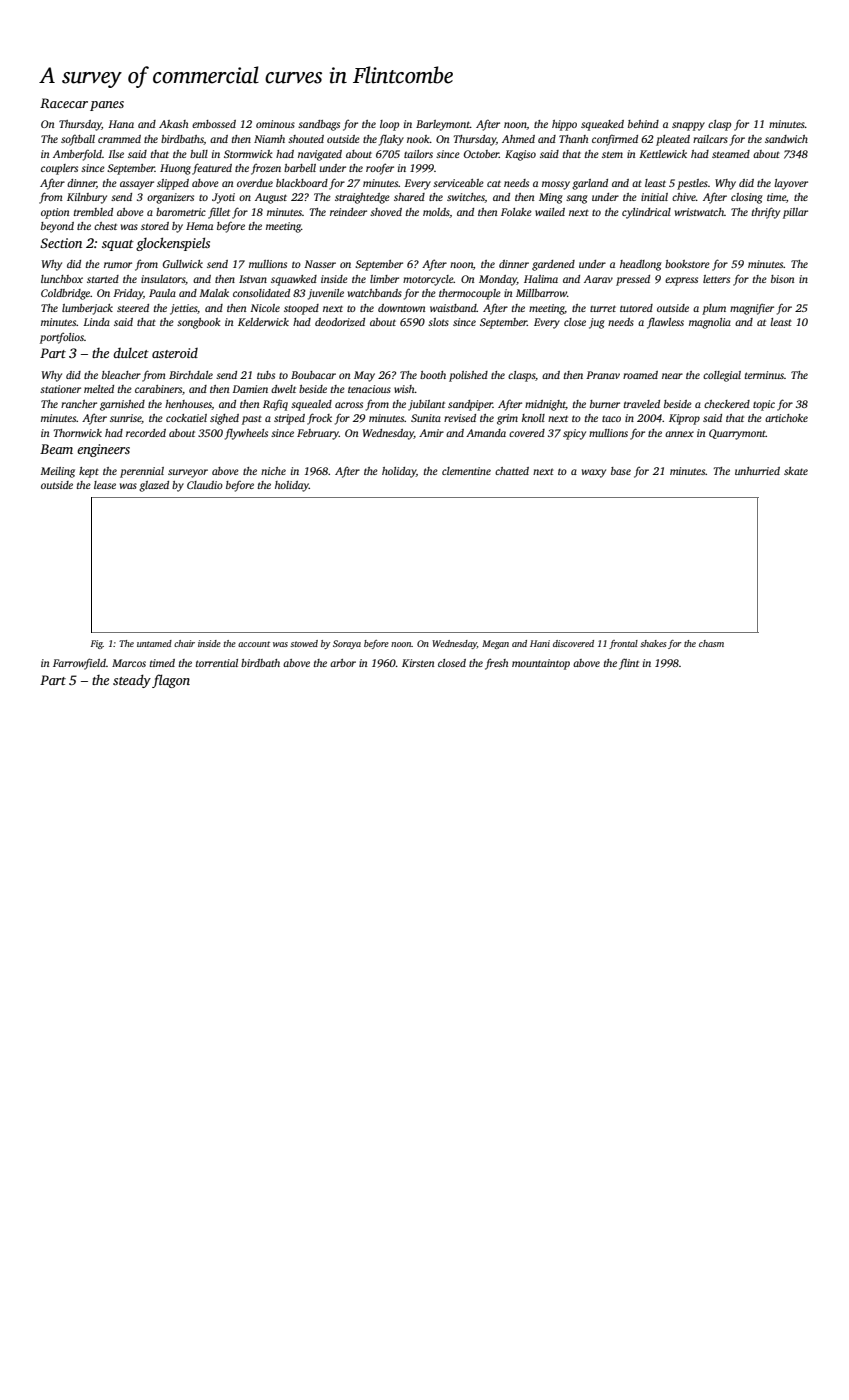  I want to click on bookstore, so click(687, 264).
